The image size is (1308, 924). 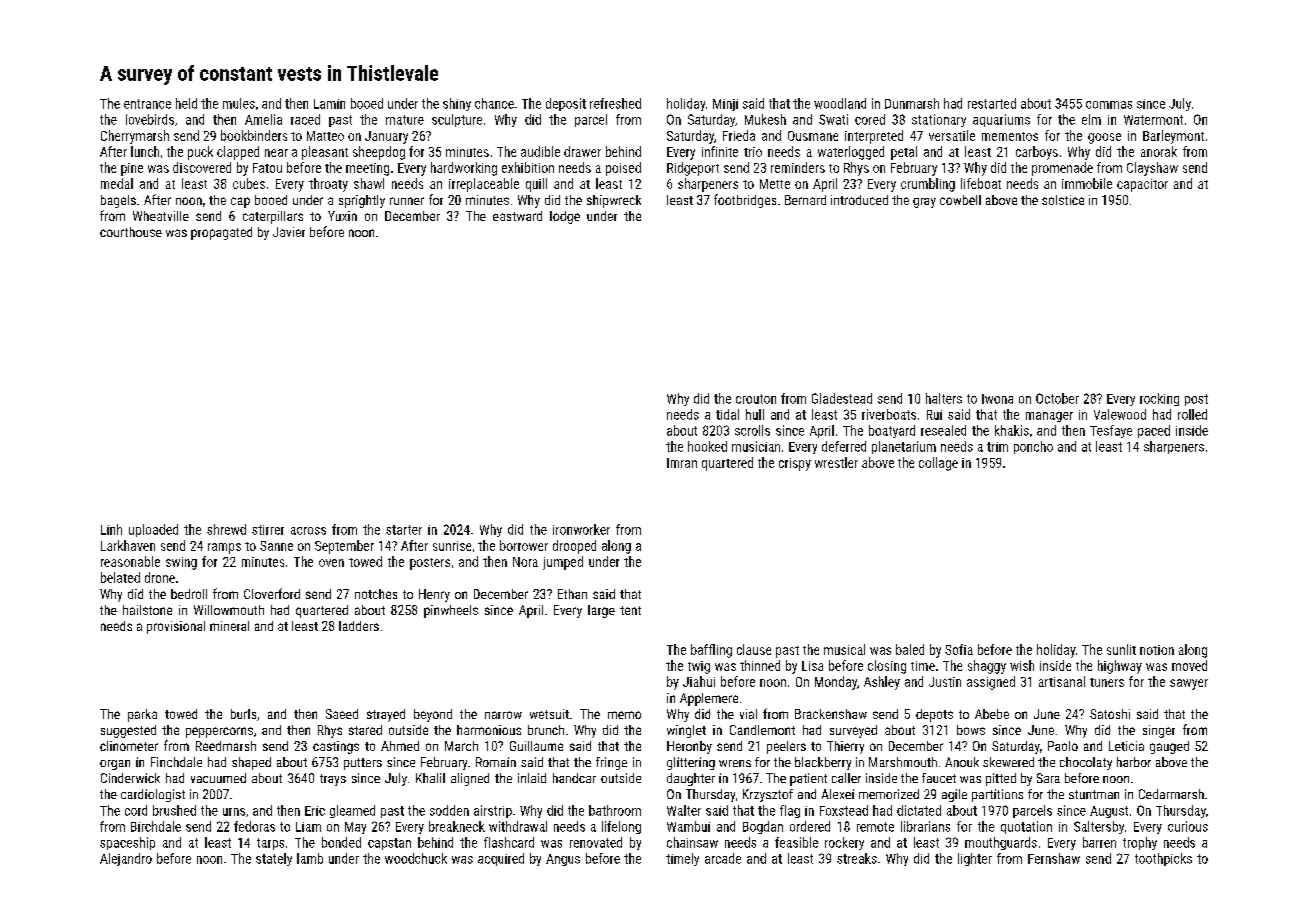 What do you see at coordinates (925, 826) in the screenshot?
I see `librarians` at bounding box center [925, 826].
